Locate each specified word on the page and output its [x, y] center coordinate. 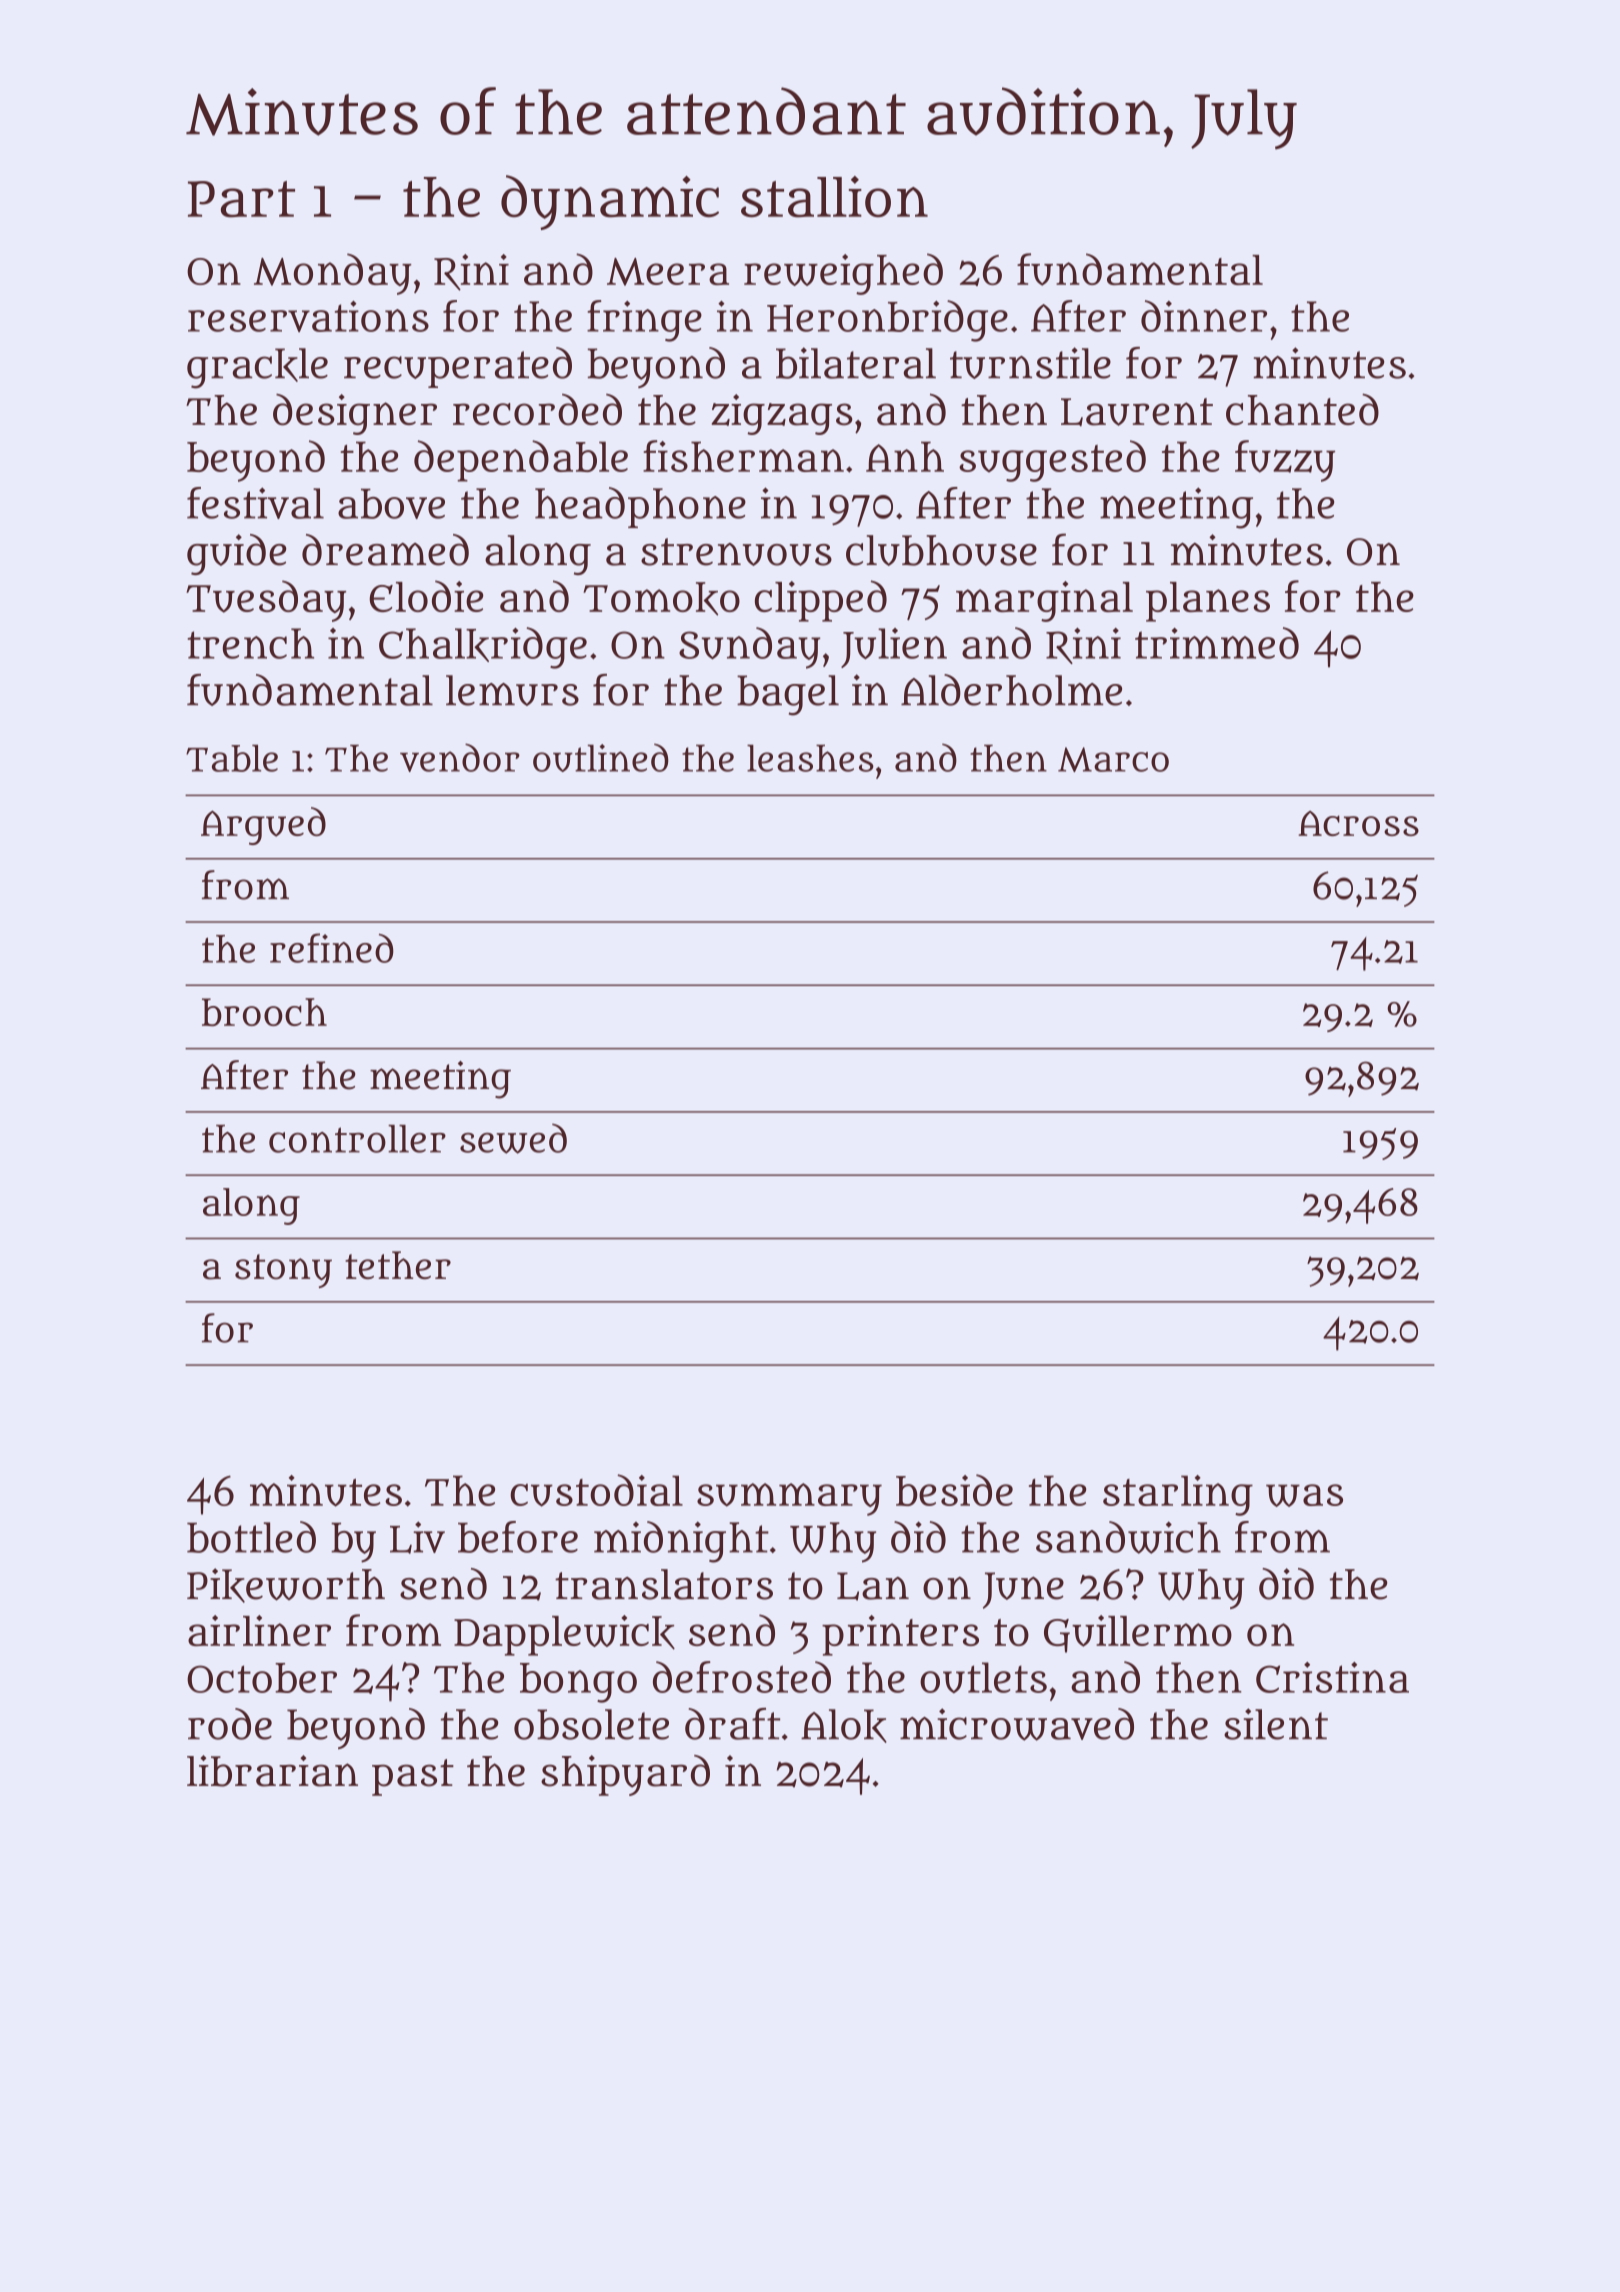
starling [1178, 1495]
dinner [1204, 316]
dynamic [610, 202]
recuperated [458, 367]
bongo [578, 1683]
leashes [810, 758]
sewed [513, 1139]
